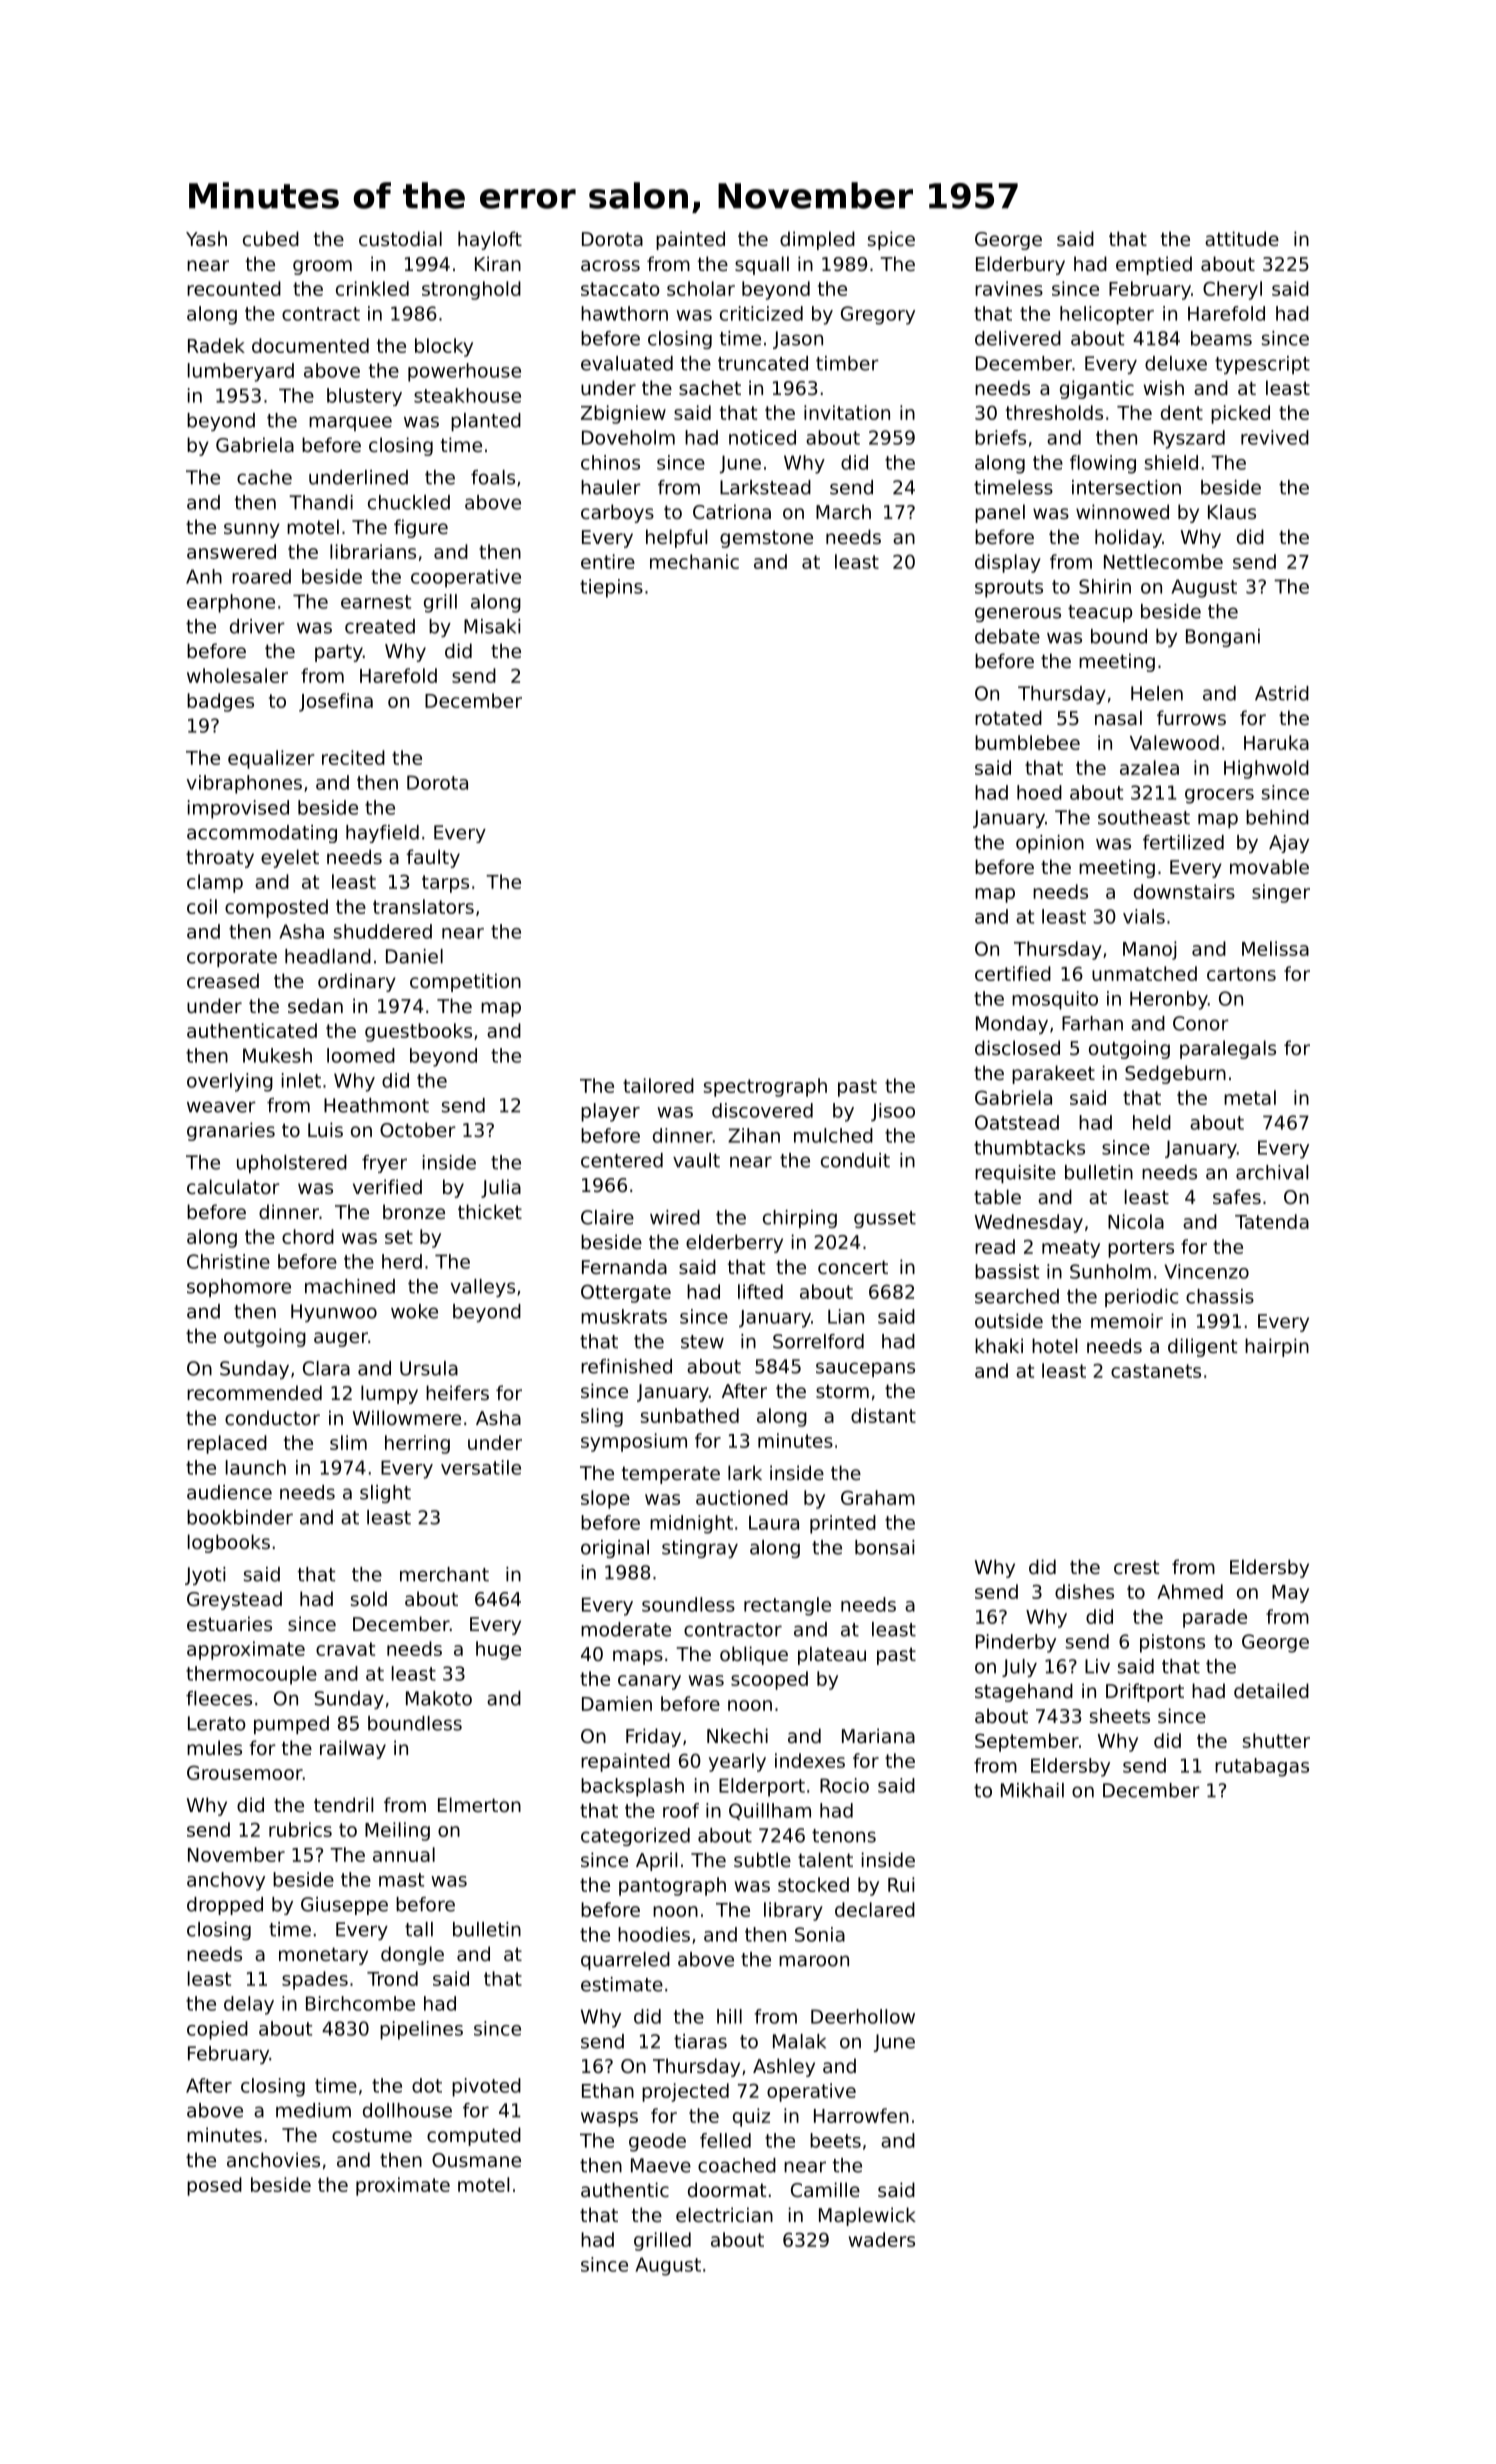  What do you see at coordinates (867, 2216) in the screenshot?
I see `Maplewick` at bounding box center [867, 2216].
